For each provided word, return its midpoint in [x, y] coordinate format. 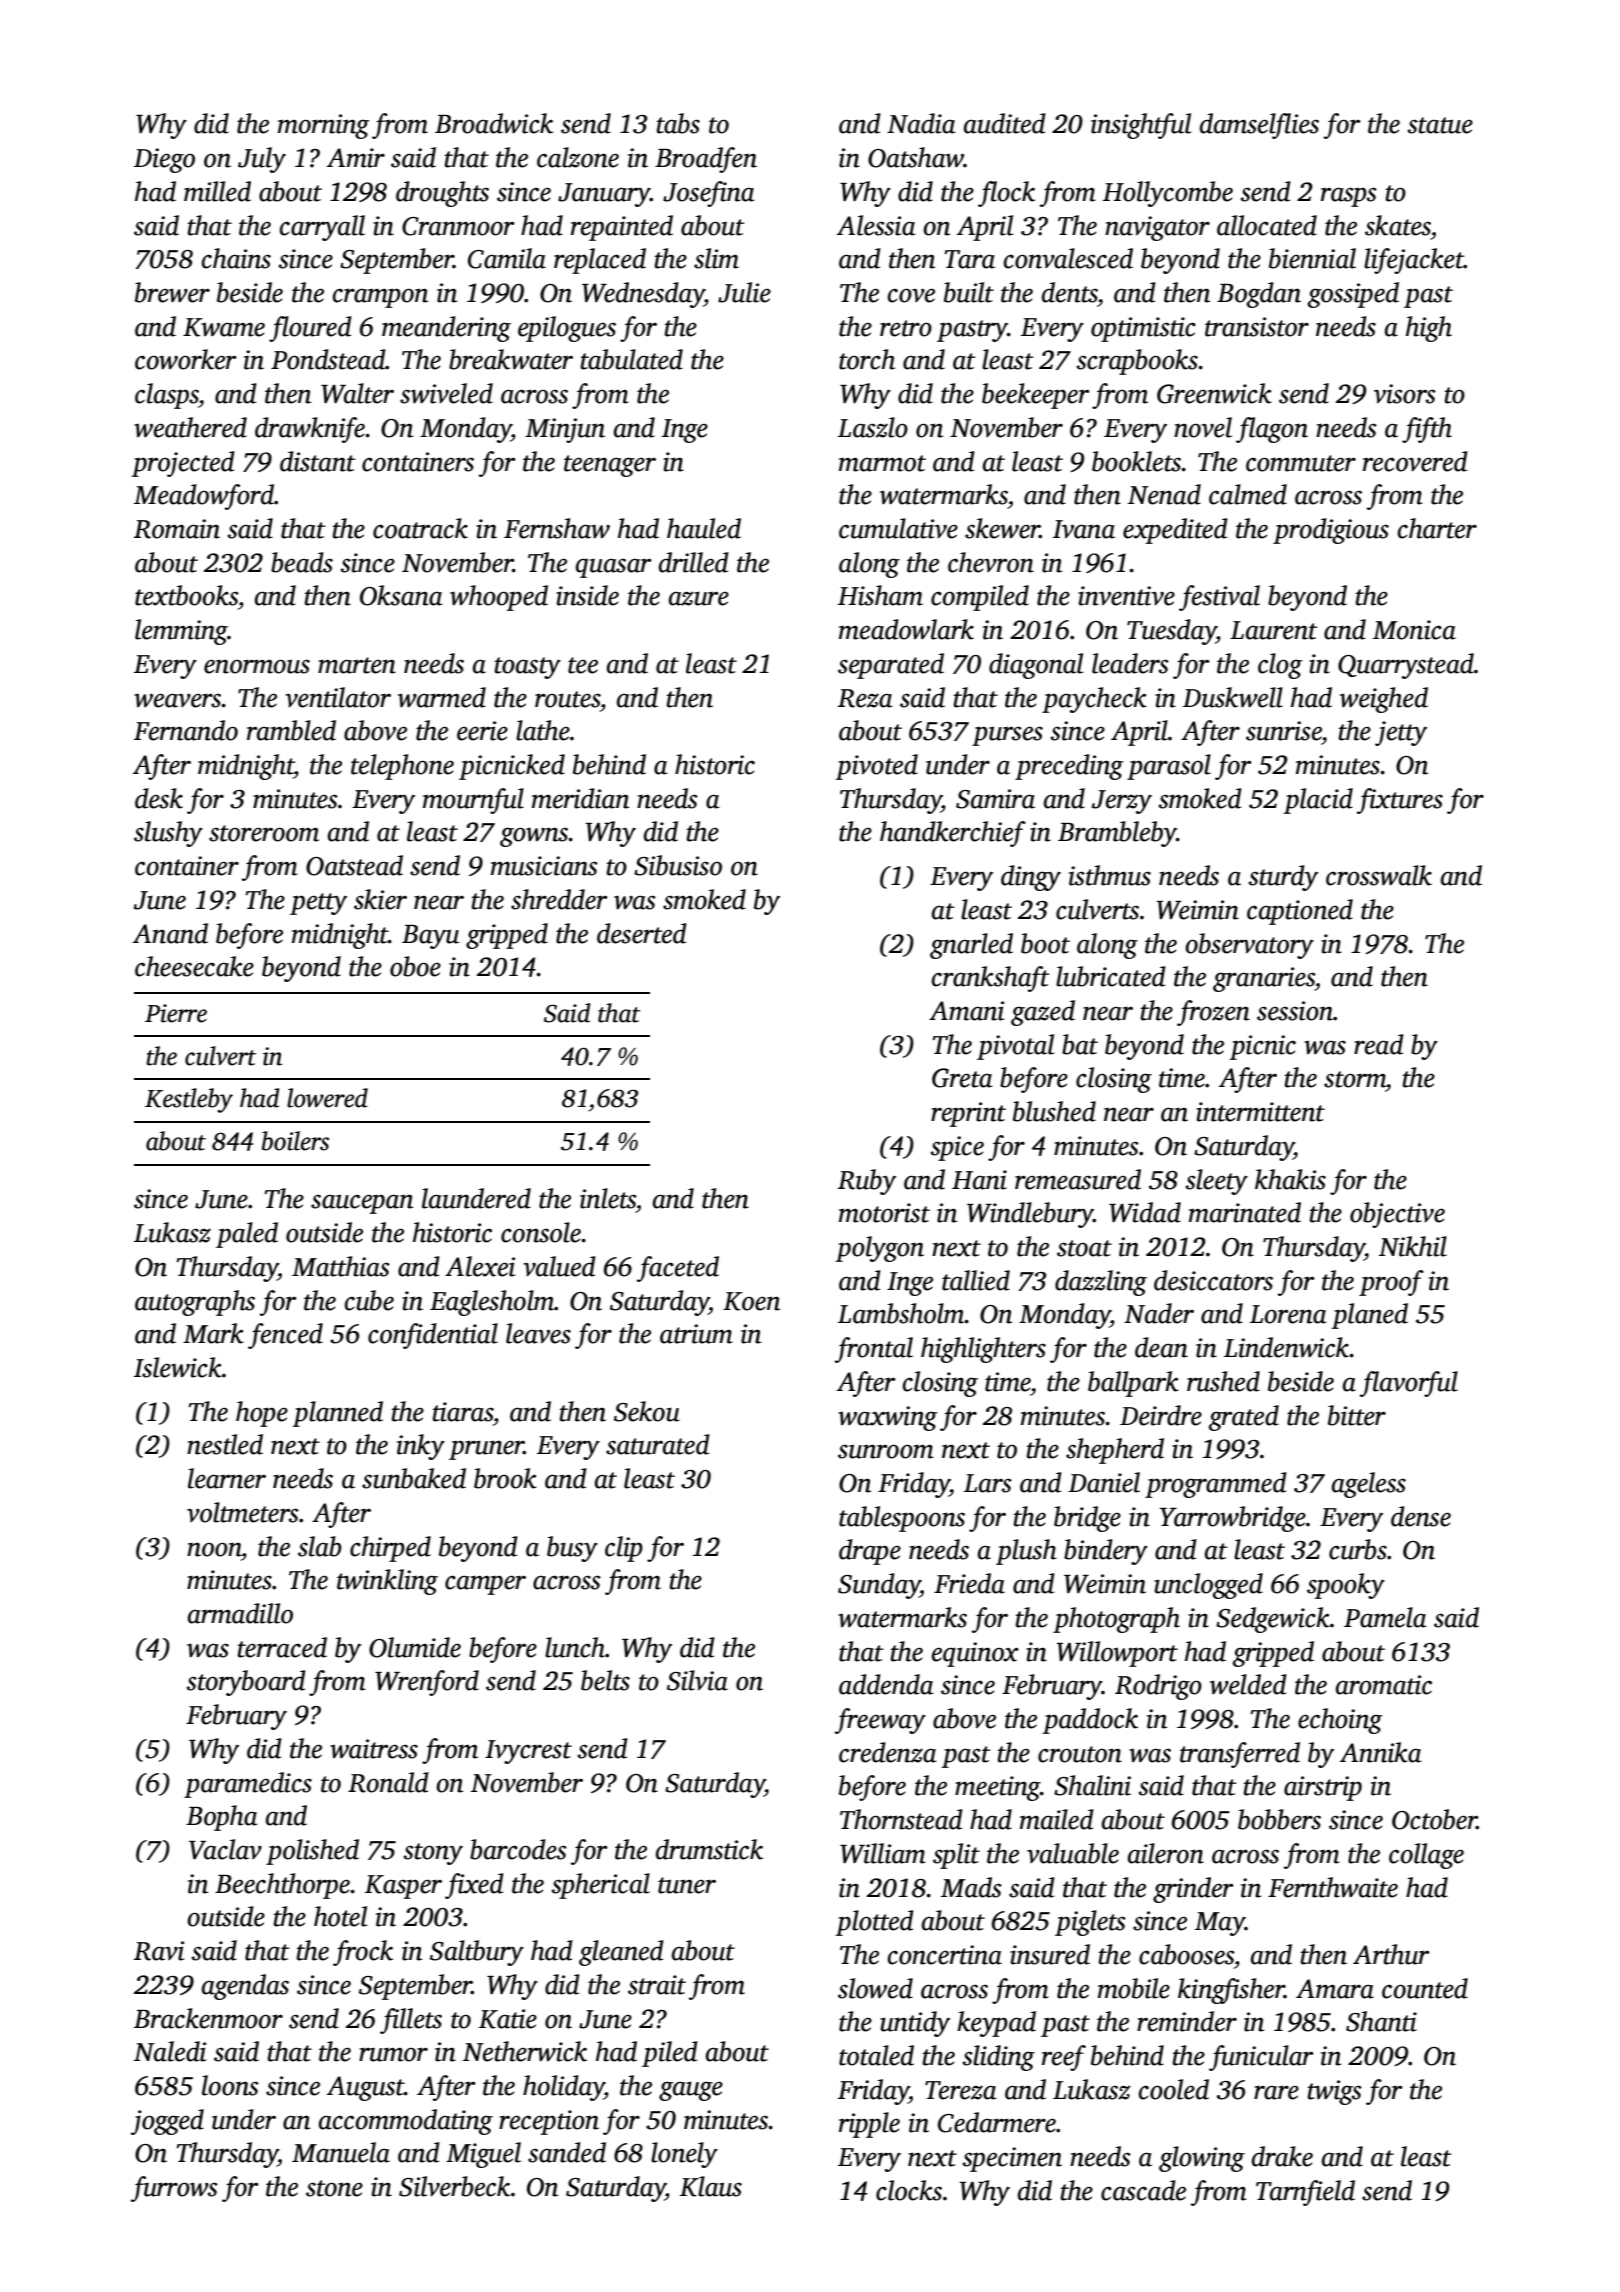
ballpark [1133, 1384]
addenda [886, 1684]
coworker [186, 359]
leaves [538, 1333]
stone [334, 2188]
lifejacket [1414, 261]
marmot [882, 463]
